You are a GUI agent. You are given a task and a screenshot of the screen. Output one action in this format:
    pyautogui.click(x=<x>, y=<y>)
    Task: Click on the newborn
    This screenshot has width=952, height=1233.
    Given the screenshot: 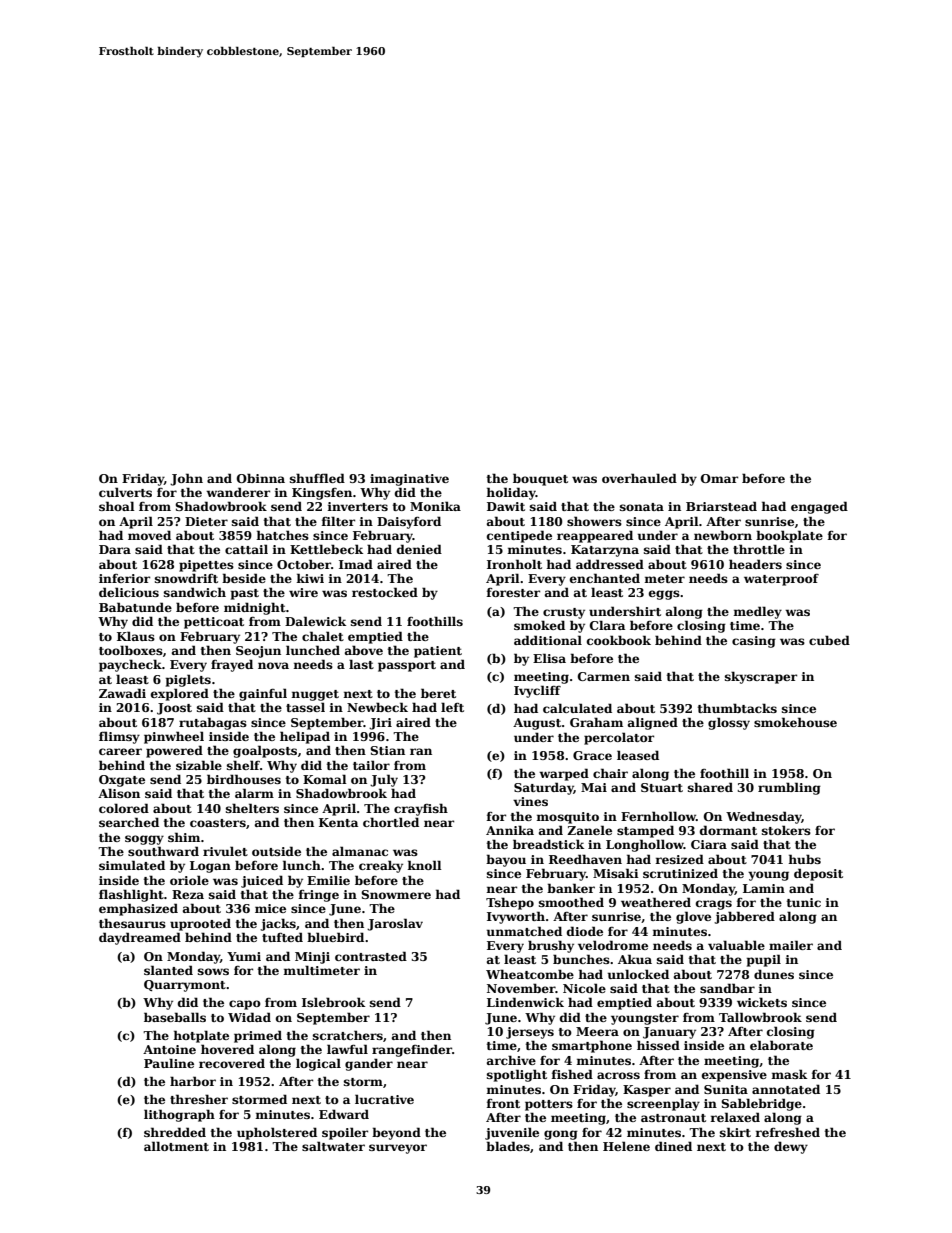 What is the action you would take?
    pyautogui.click(x=723, y=535)
